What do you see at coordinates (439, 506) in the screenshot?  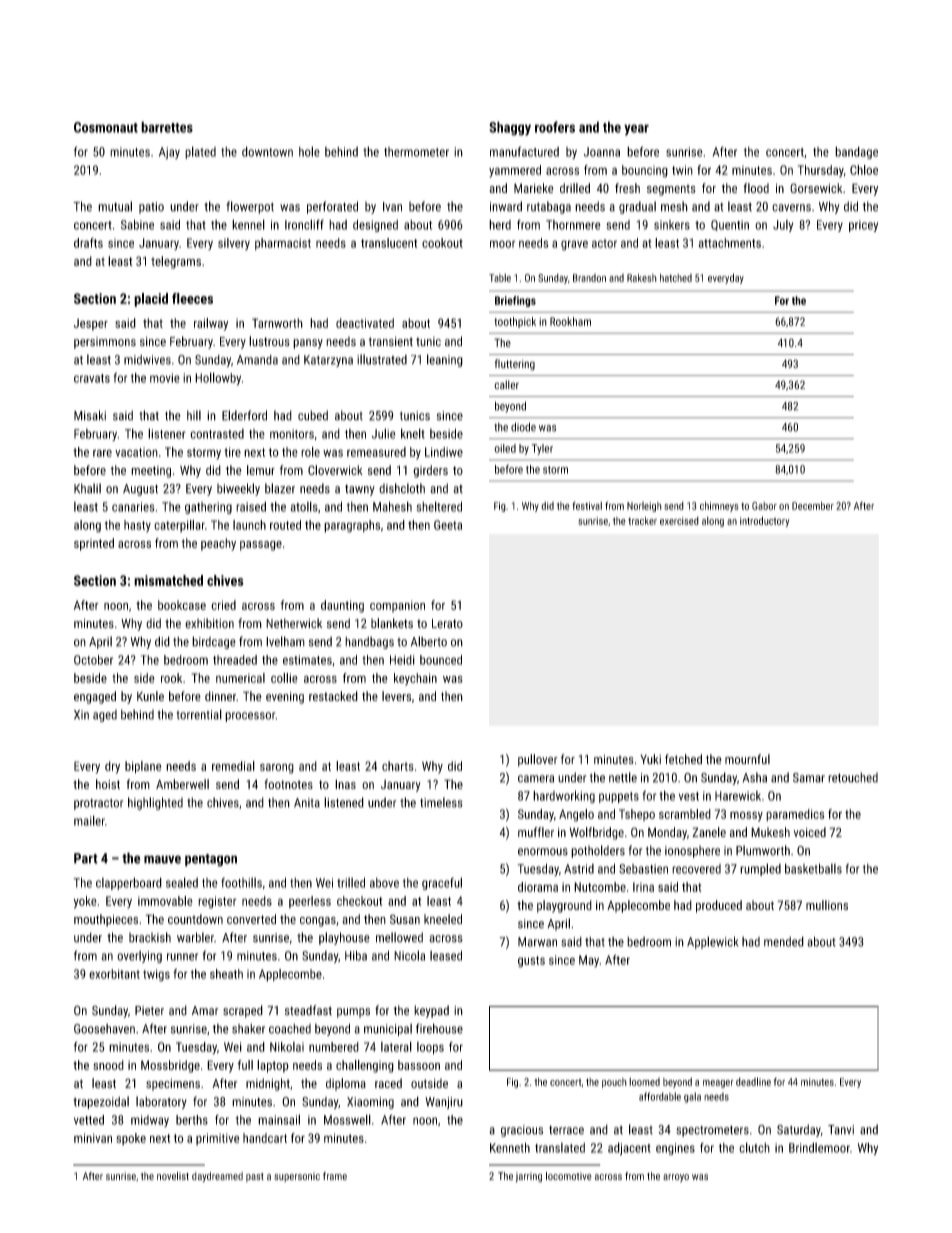 I see `sheltered` at bounding box center [439, 506].
